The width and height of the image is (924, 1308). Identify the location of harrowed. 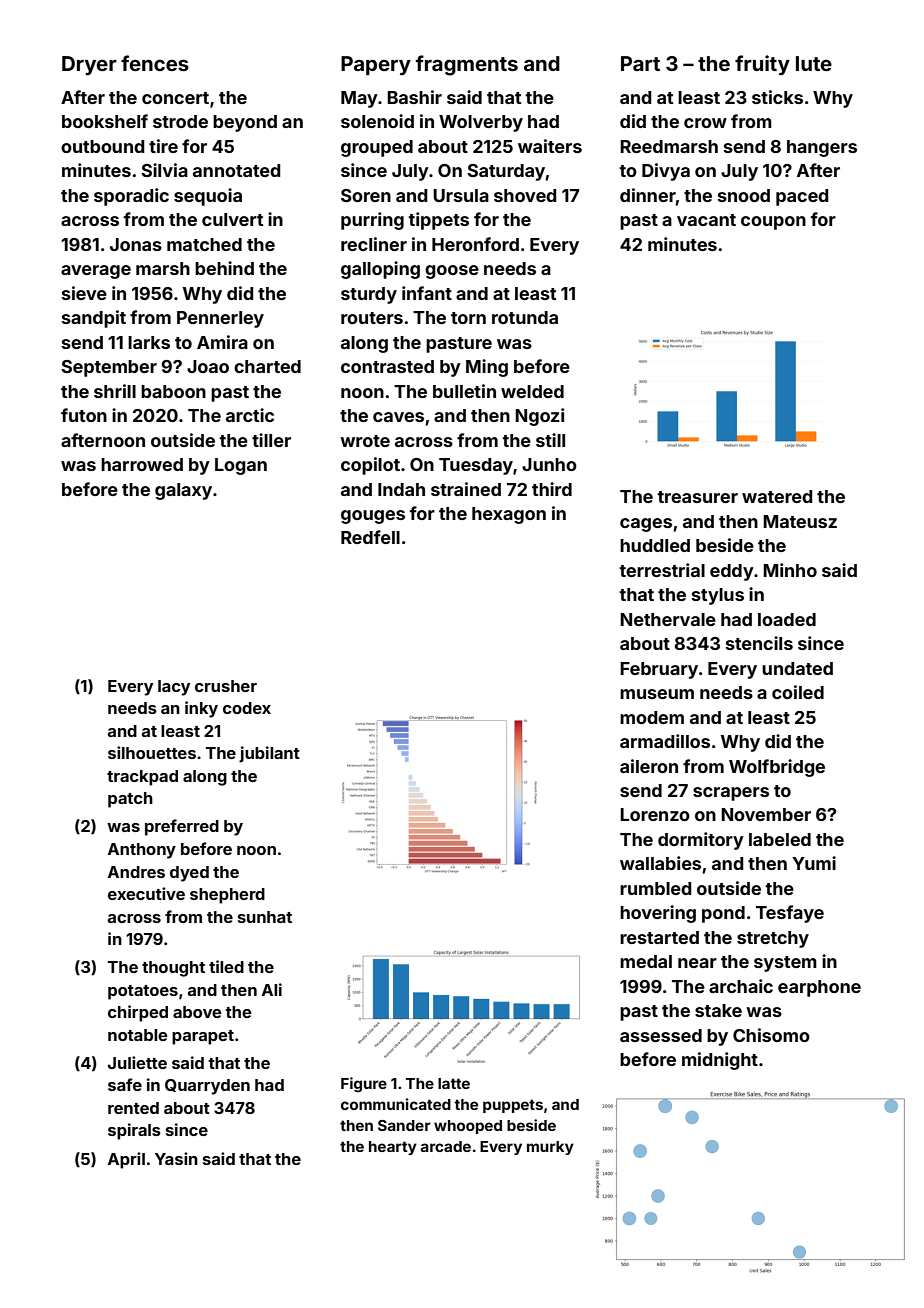
(142, 464).
